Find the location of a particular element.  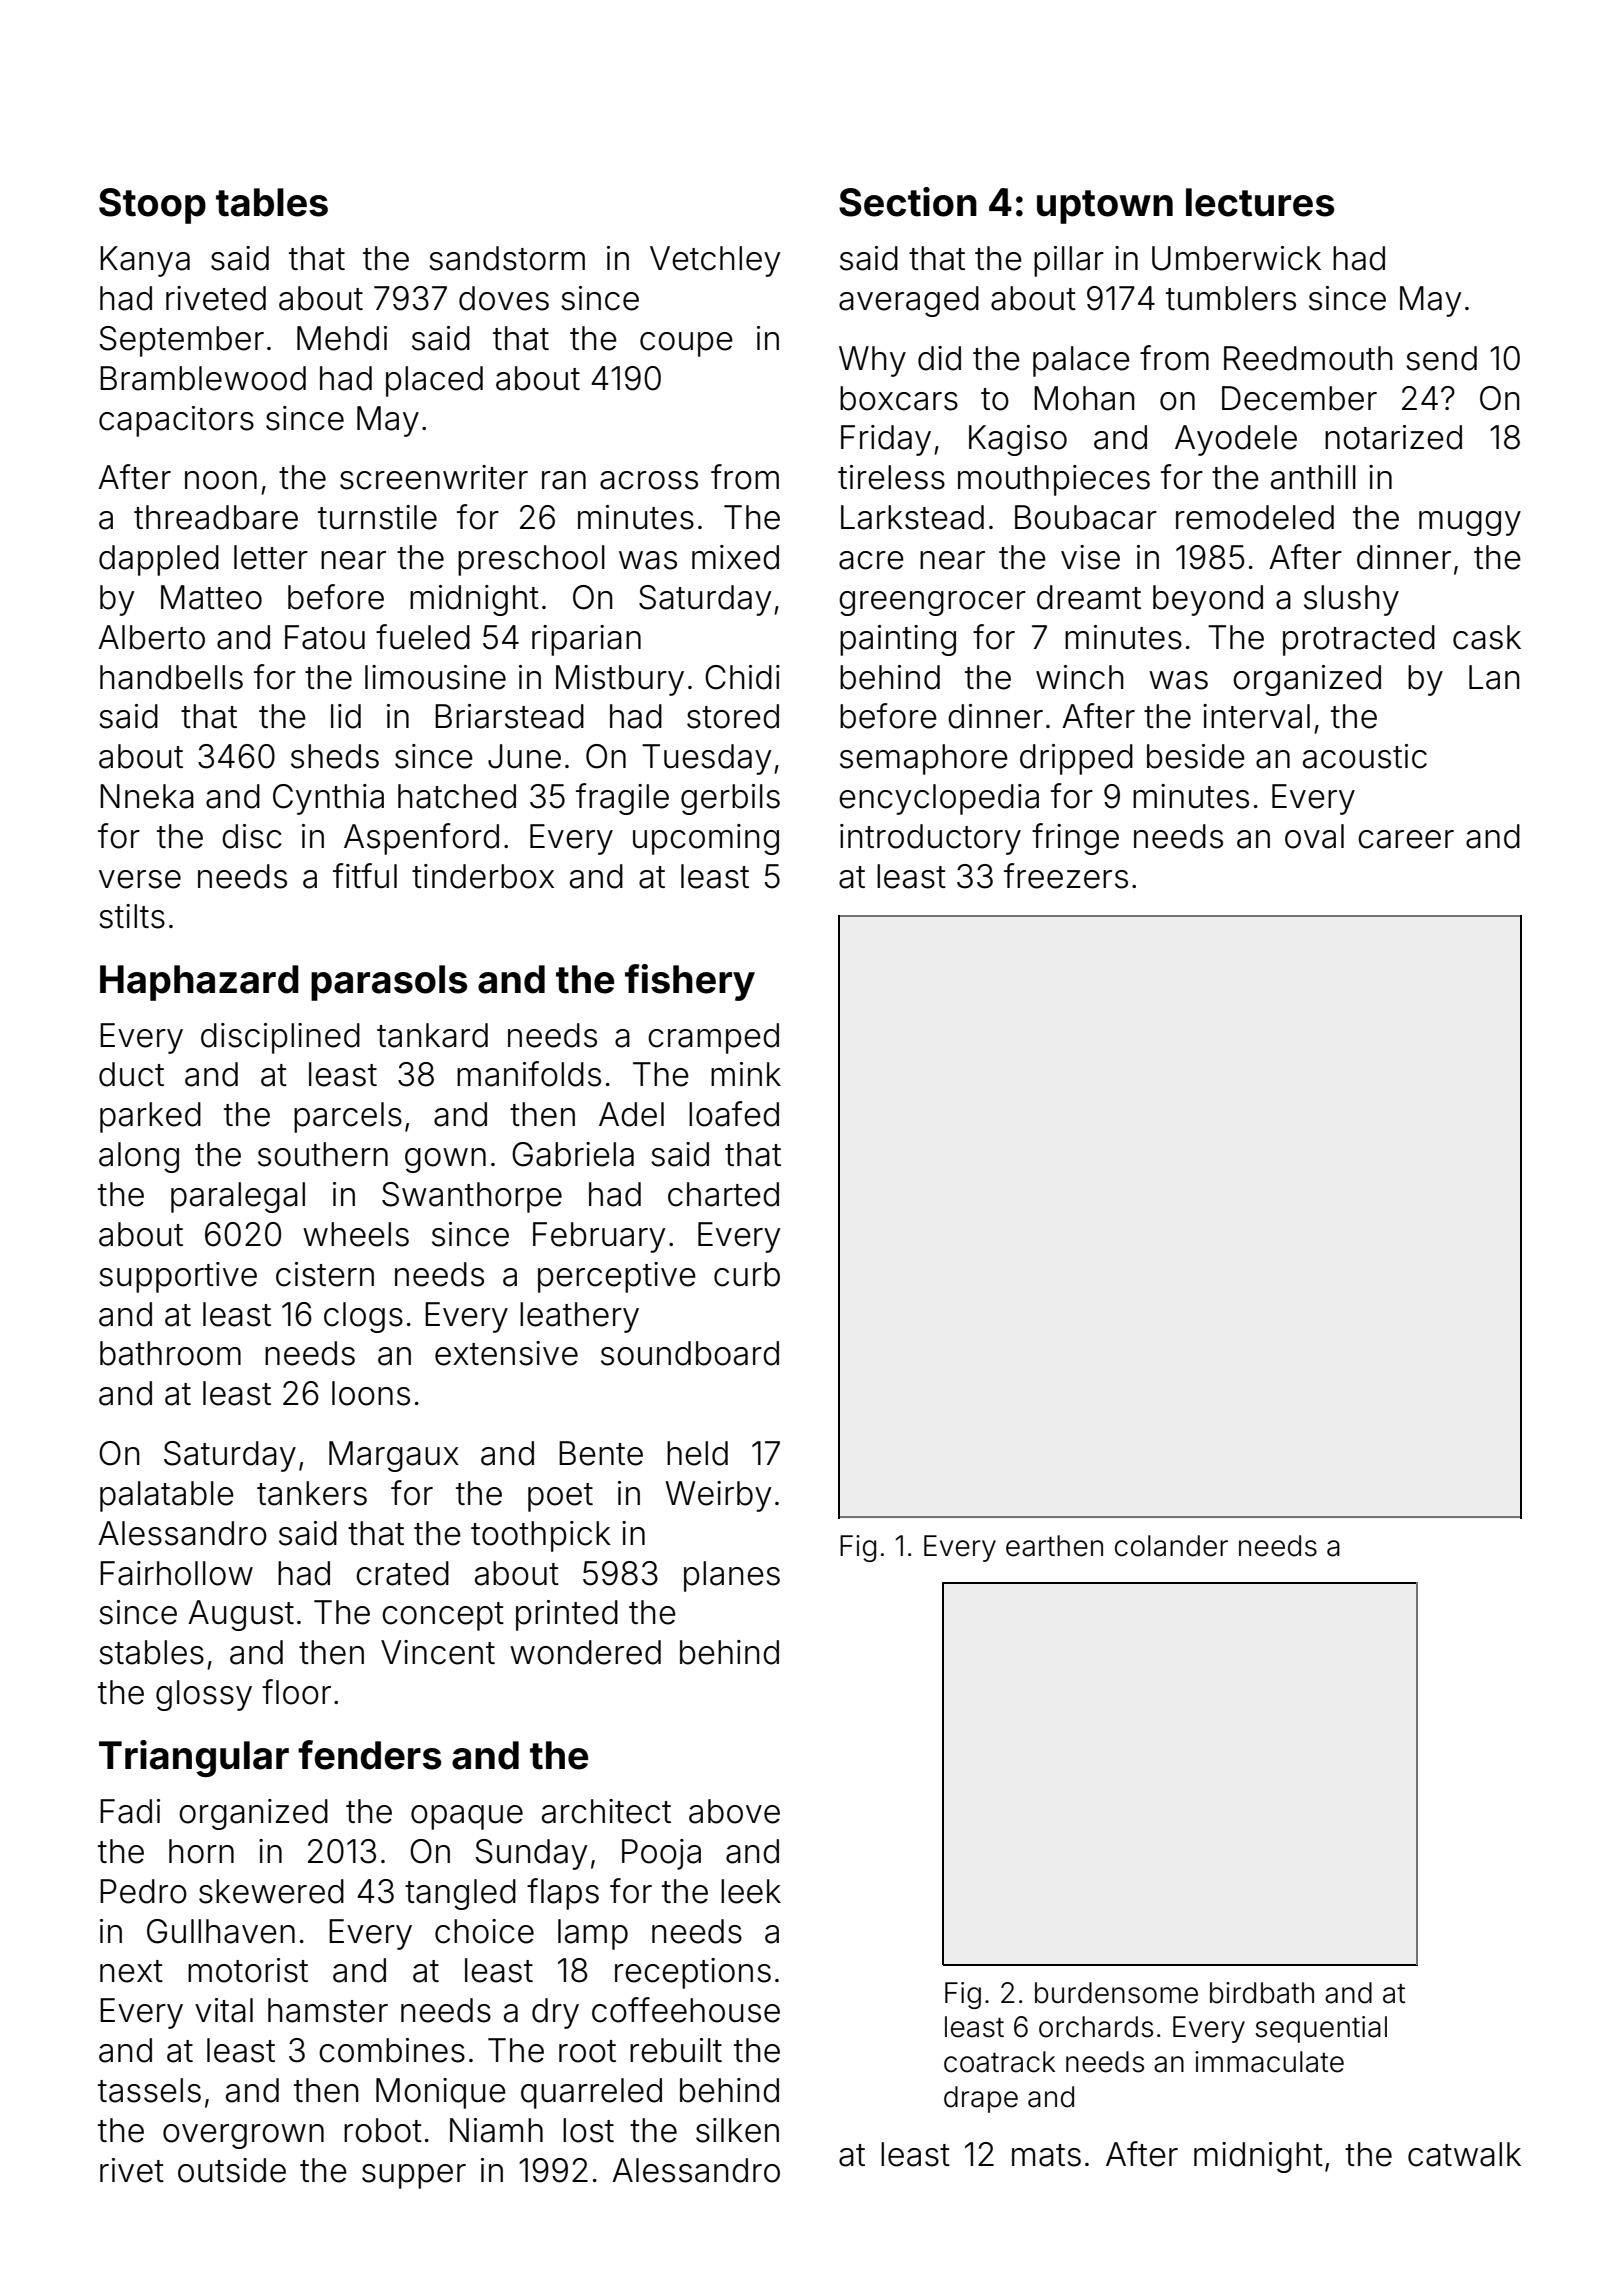

send is located at coordinates (1441, 358).
